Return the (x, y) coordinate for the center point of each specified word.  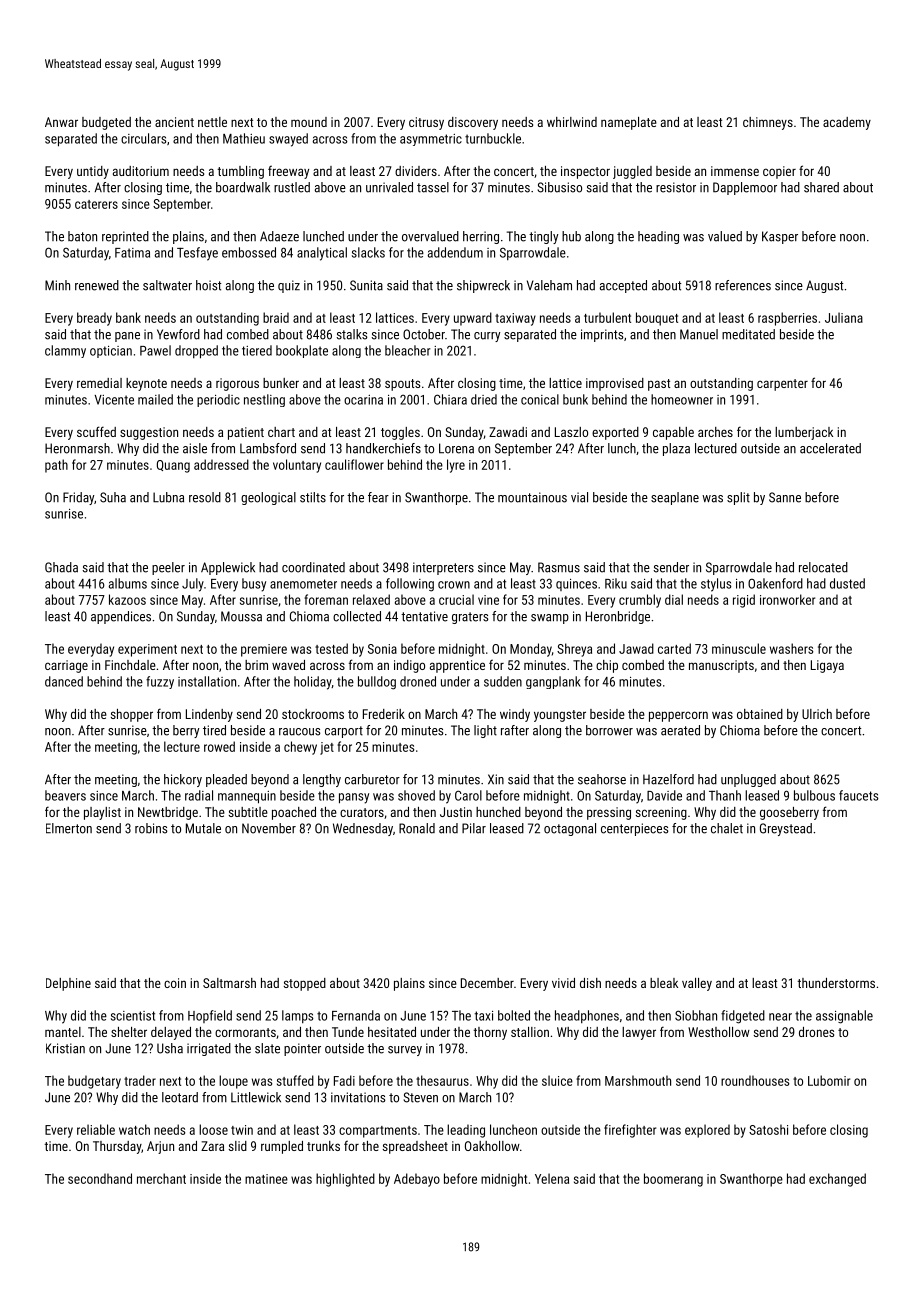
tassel (433, 187)
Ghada (61, 567)
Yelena (552, 1178)
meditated (748, 334)
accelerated (830, 448)
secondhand (100, 1178)
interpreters (443, 568)
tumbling (240, 172)
